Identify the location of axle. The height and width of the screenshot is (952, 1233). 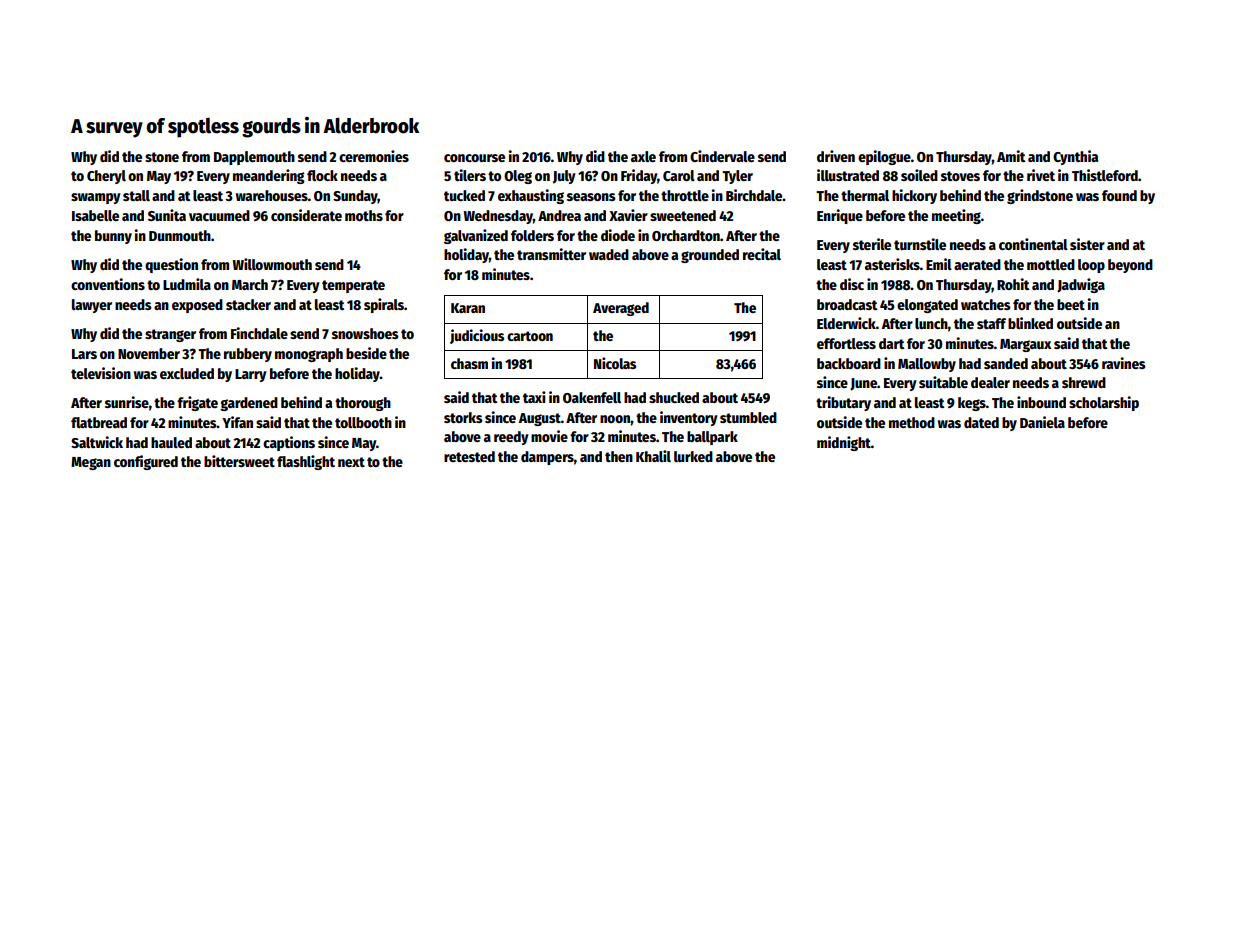
(643, 156).
